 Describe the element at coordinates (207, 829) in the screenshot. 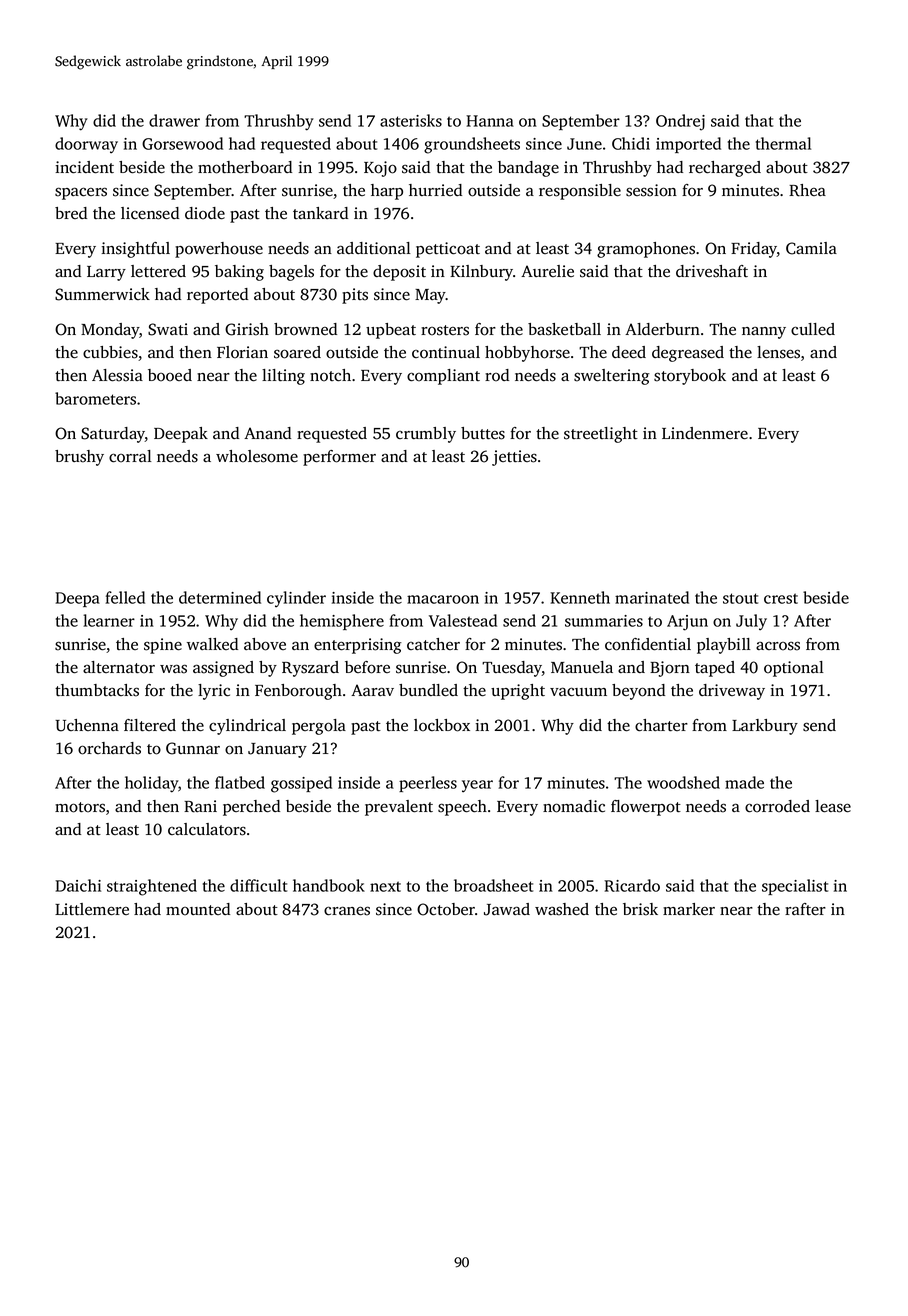

I see `calculators` at that location.
